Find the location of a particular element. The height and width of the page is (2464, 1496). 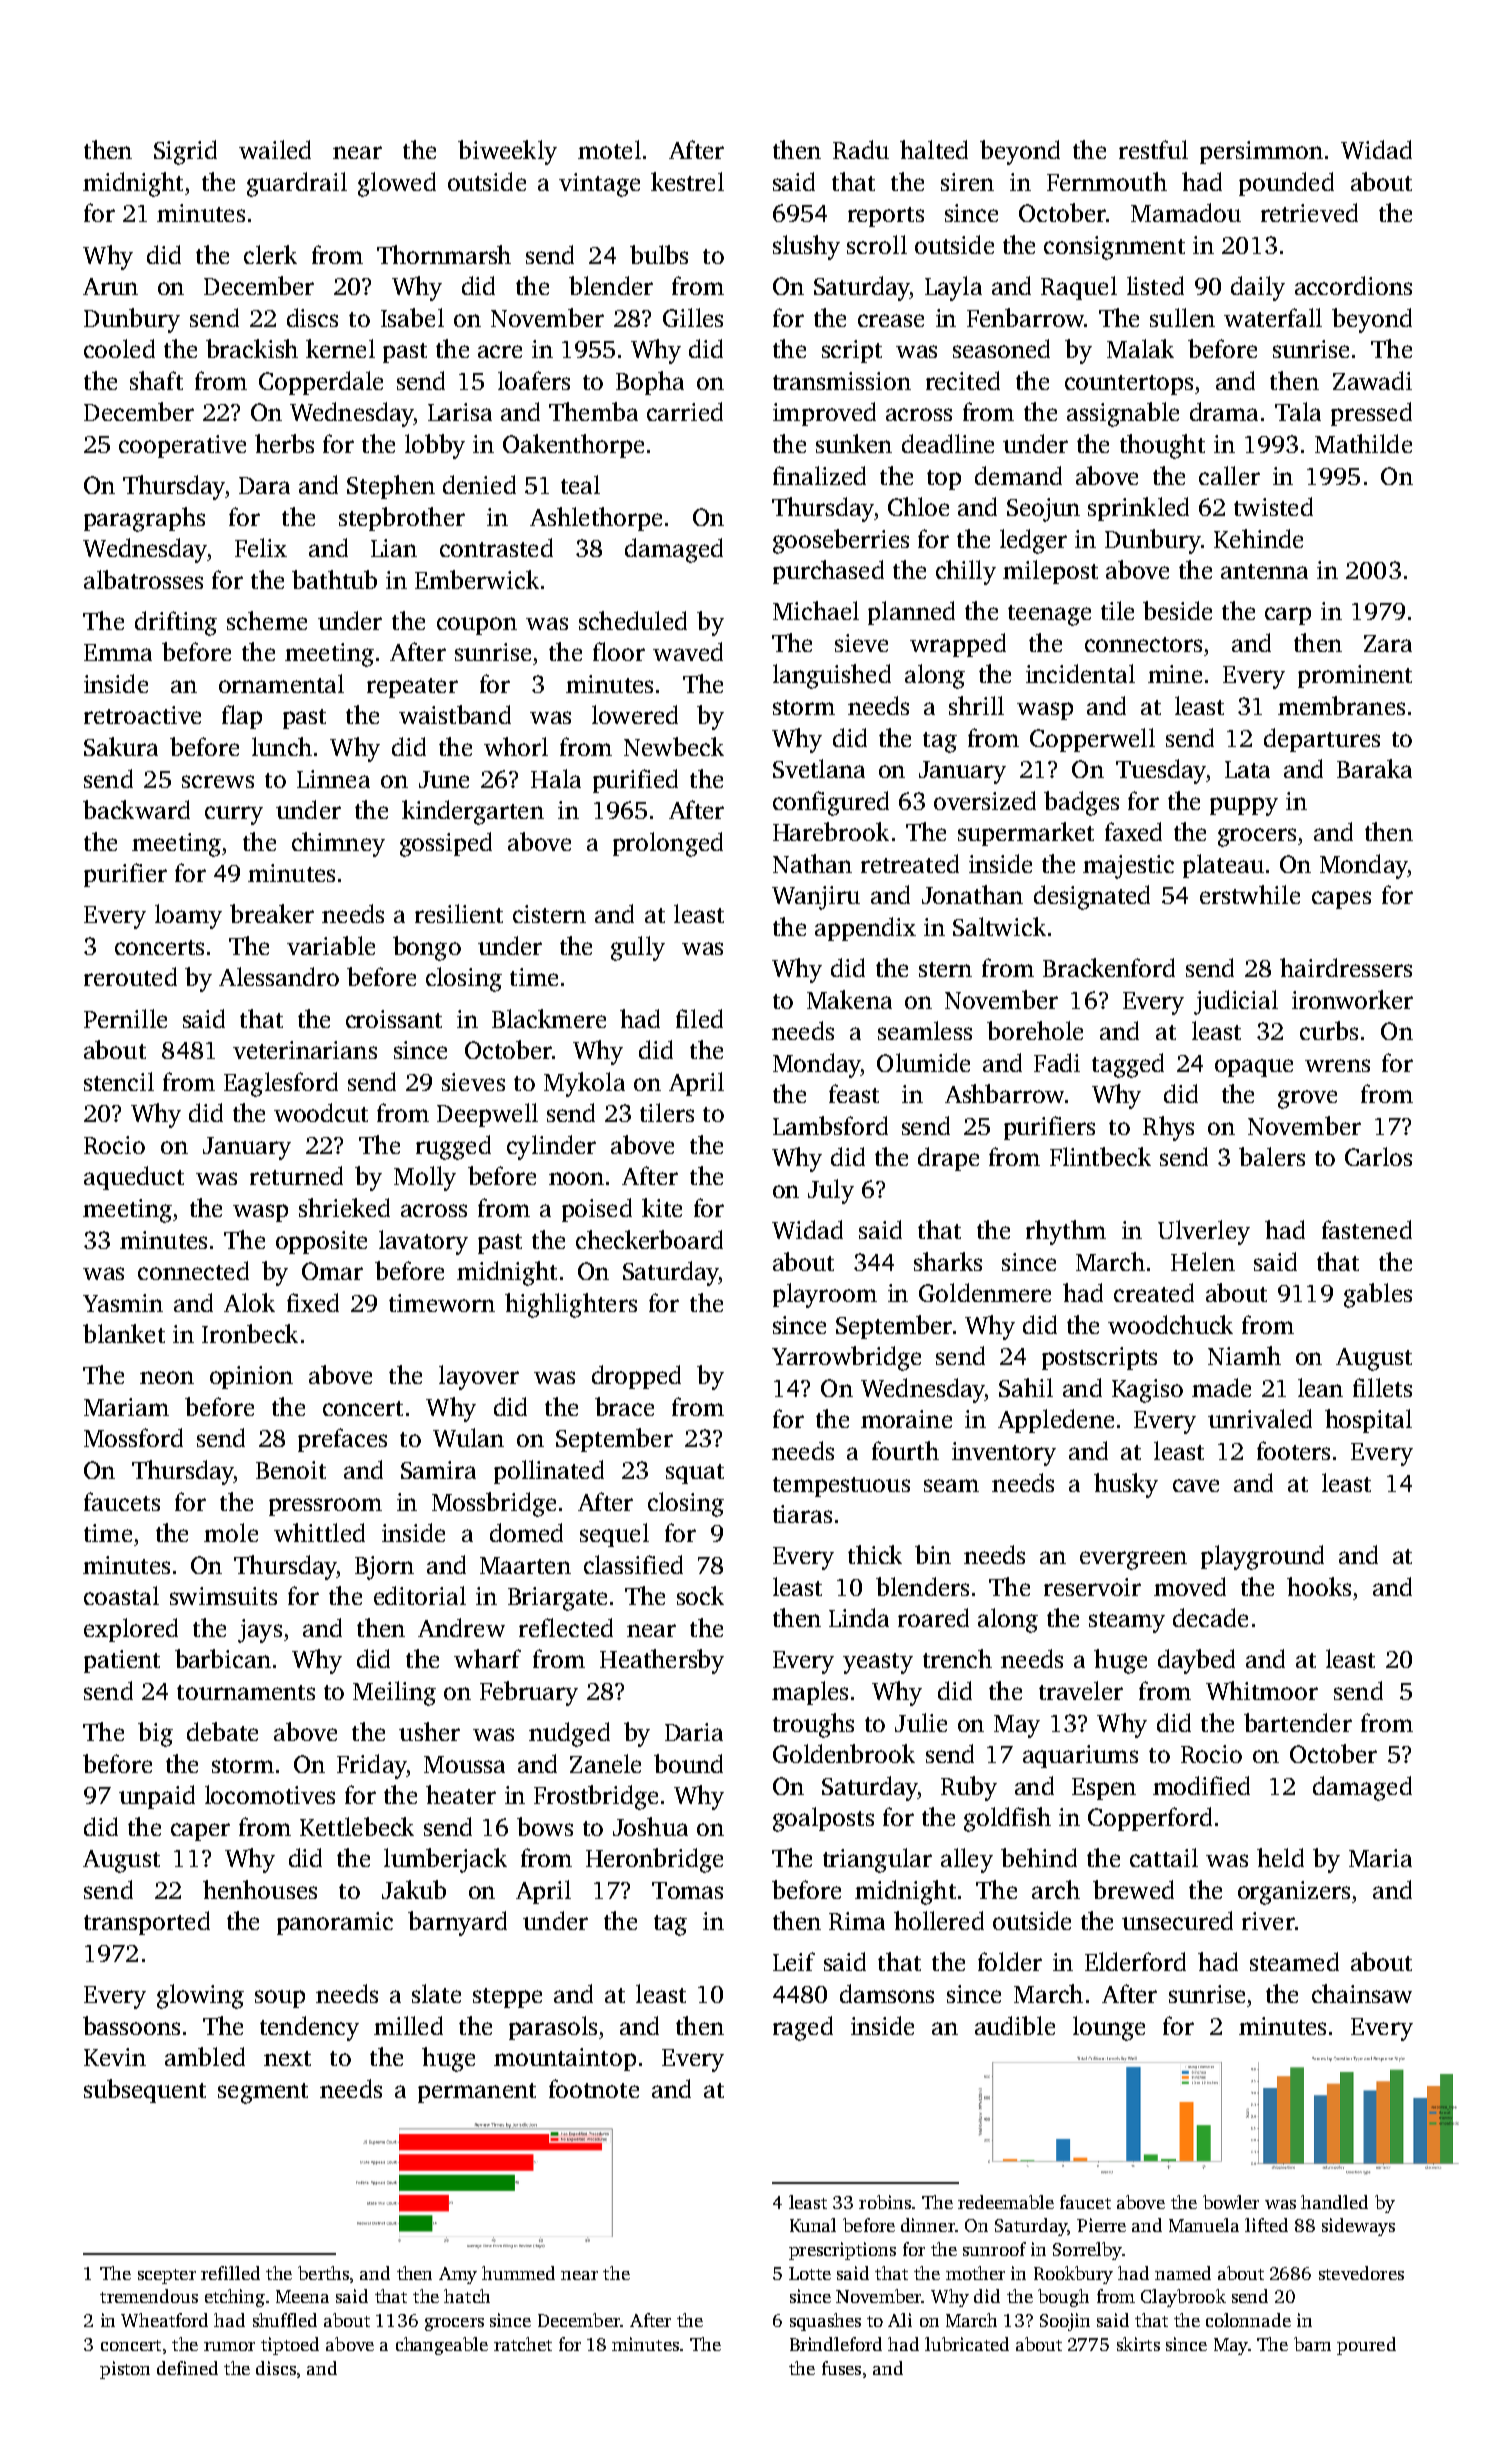

wailed is located at coordinates (275, 149).
